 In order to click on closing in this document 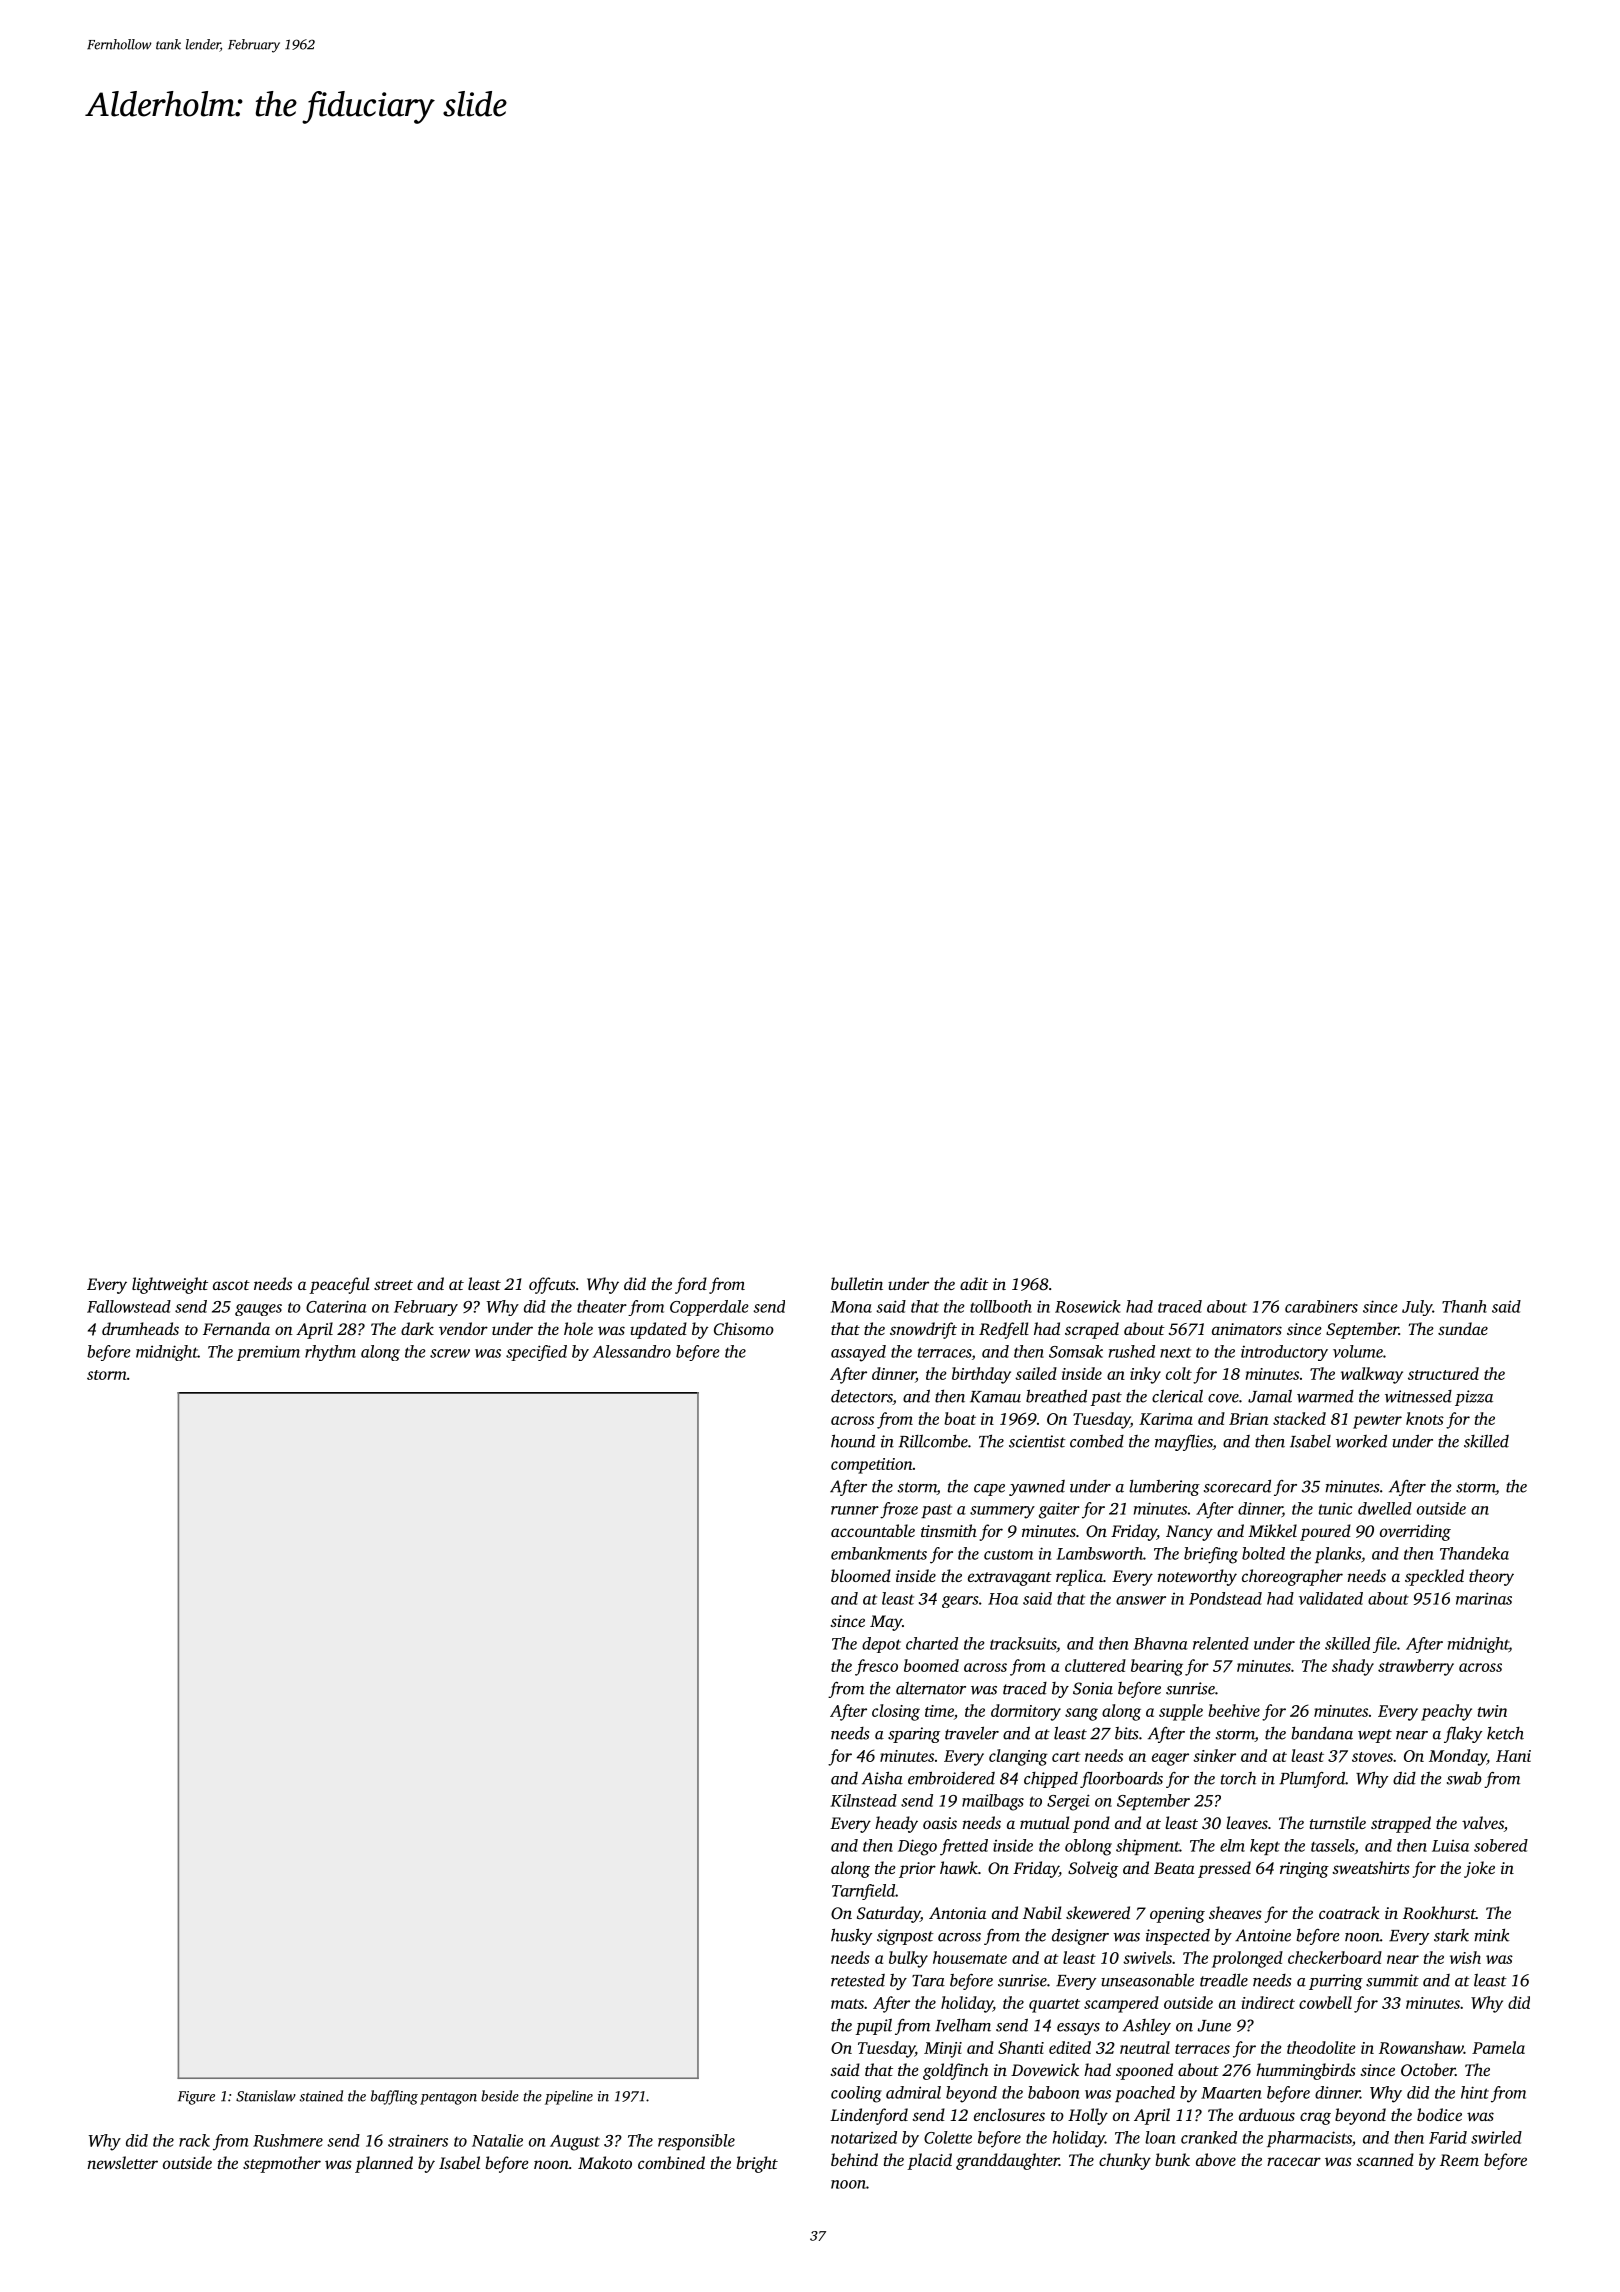, I will do `click(896, 1712)`.
